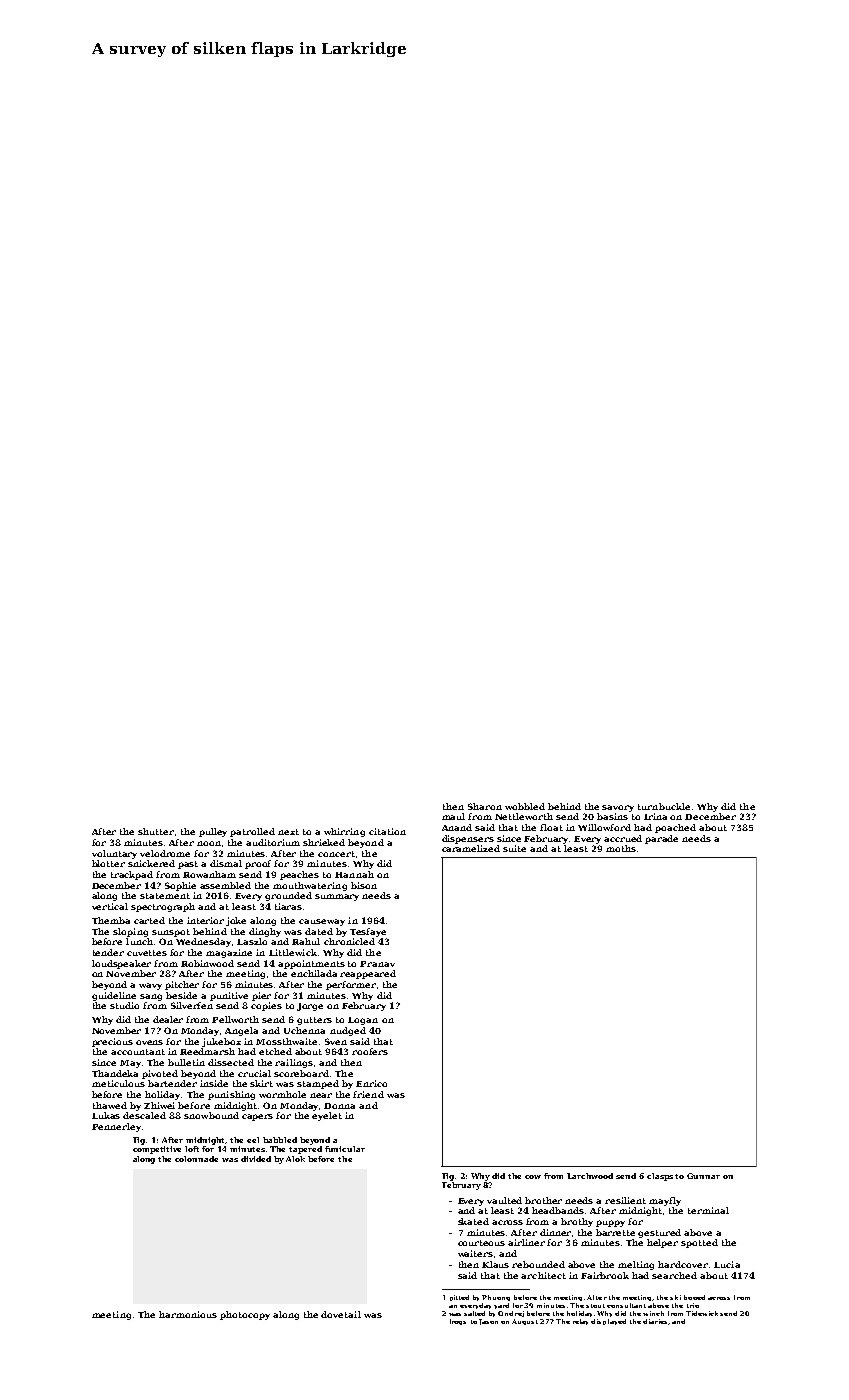 This screenshot has height=1400, width=849. Describe the element at coordinates (675, 828) in the screenshot. I see `poached` at that location.
